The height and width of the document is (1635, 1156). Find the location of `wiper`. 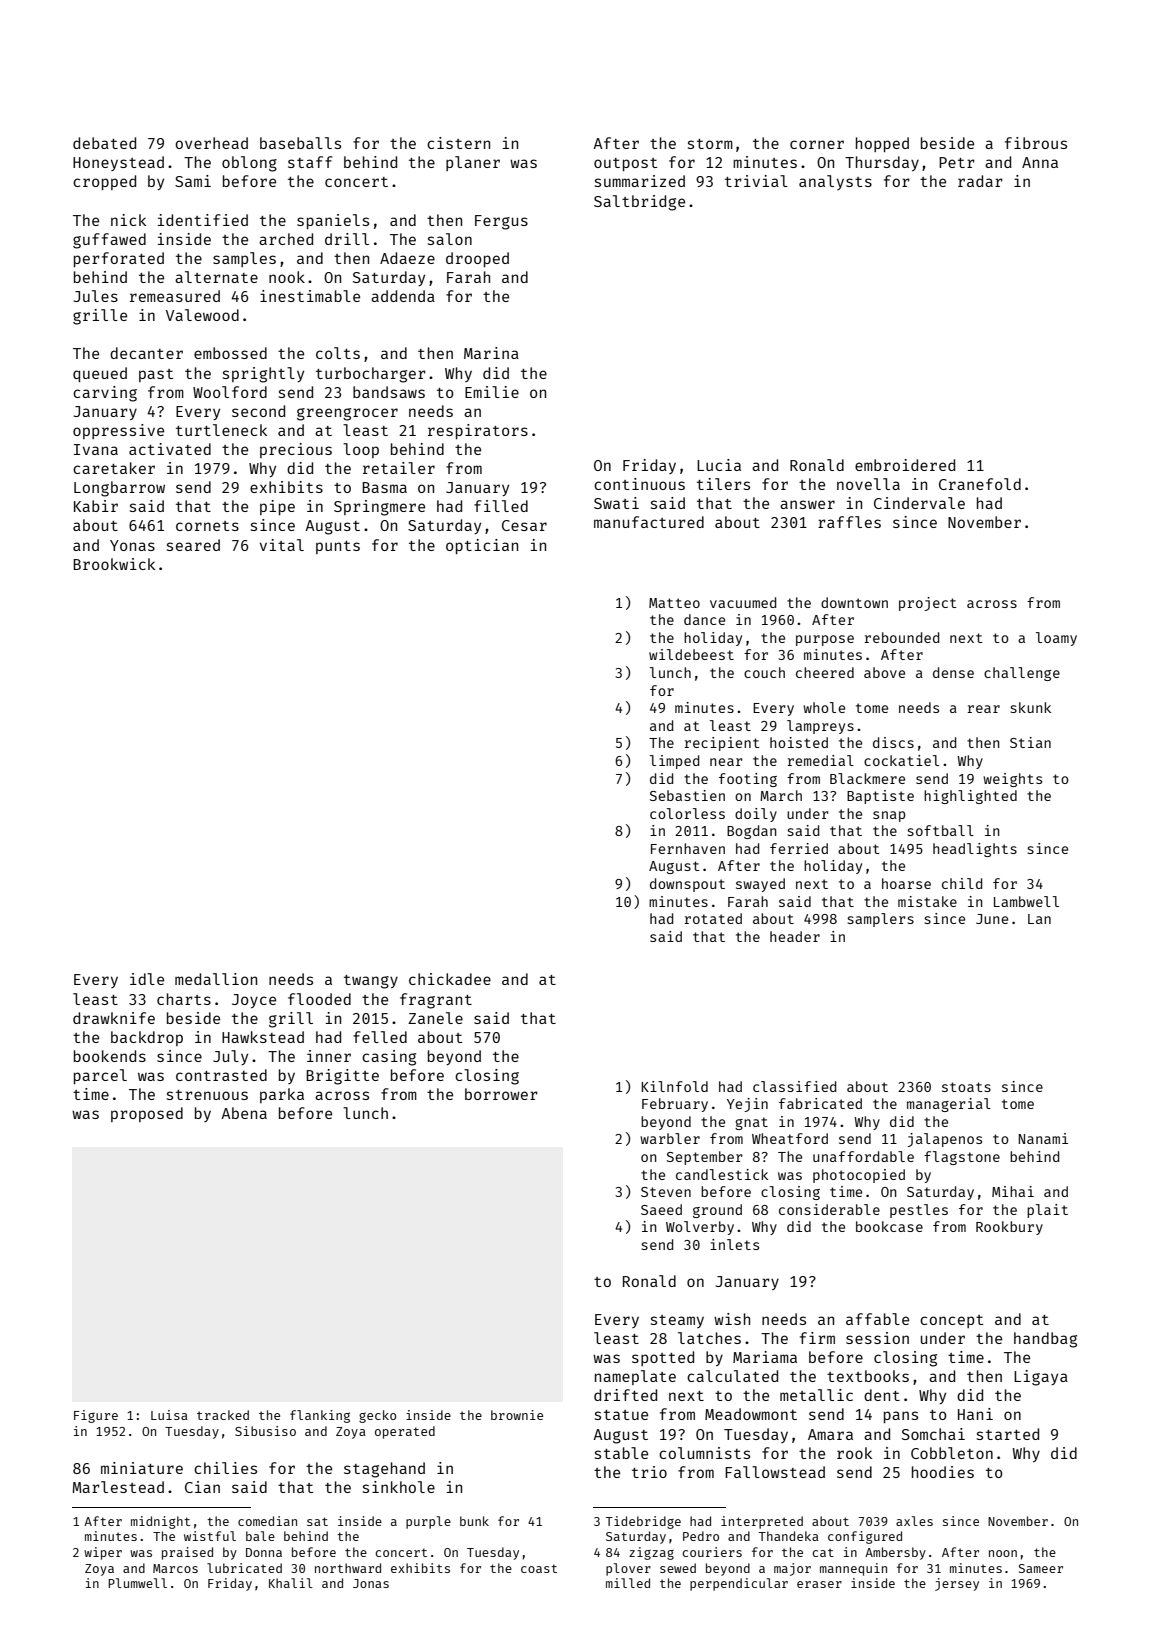

wiper is located at coordinates (103, 1553).
